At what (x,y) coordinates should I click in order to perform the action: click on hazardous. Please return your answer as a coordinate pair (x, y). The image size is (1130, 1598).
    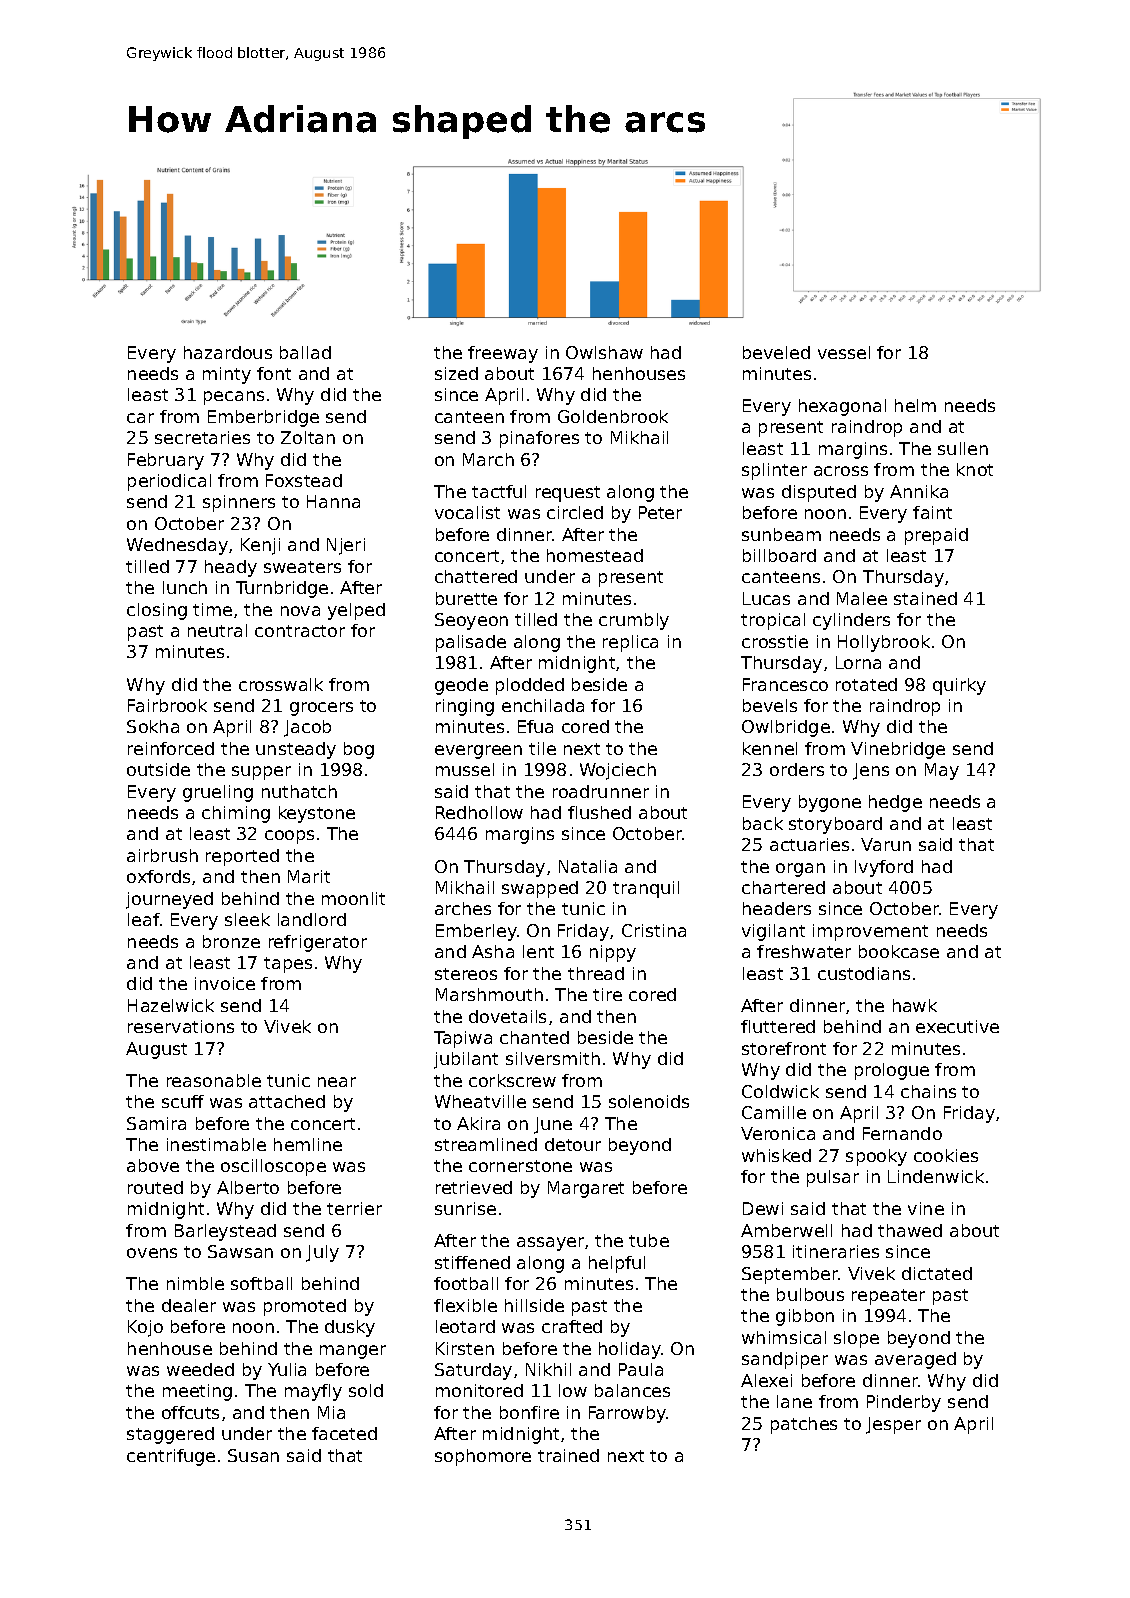
    Looking at the image, I should click on (228, 352).
